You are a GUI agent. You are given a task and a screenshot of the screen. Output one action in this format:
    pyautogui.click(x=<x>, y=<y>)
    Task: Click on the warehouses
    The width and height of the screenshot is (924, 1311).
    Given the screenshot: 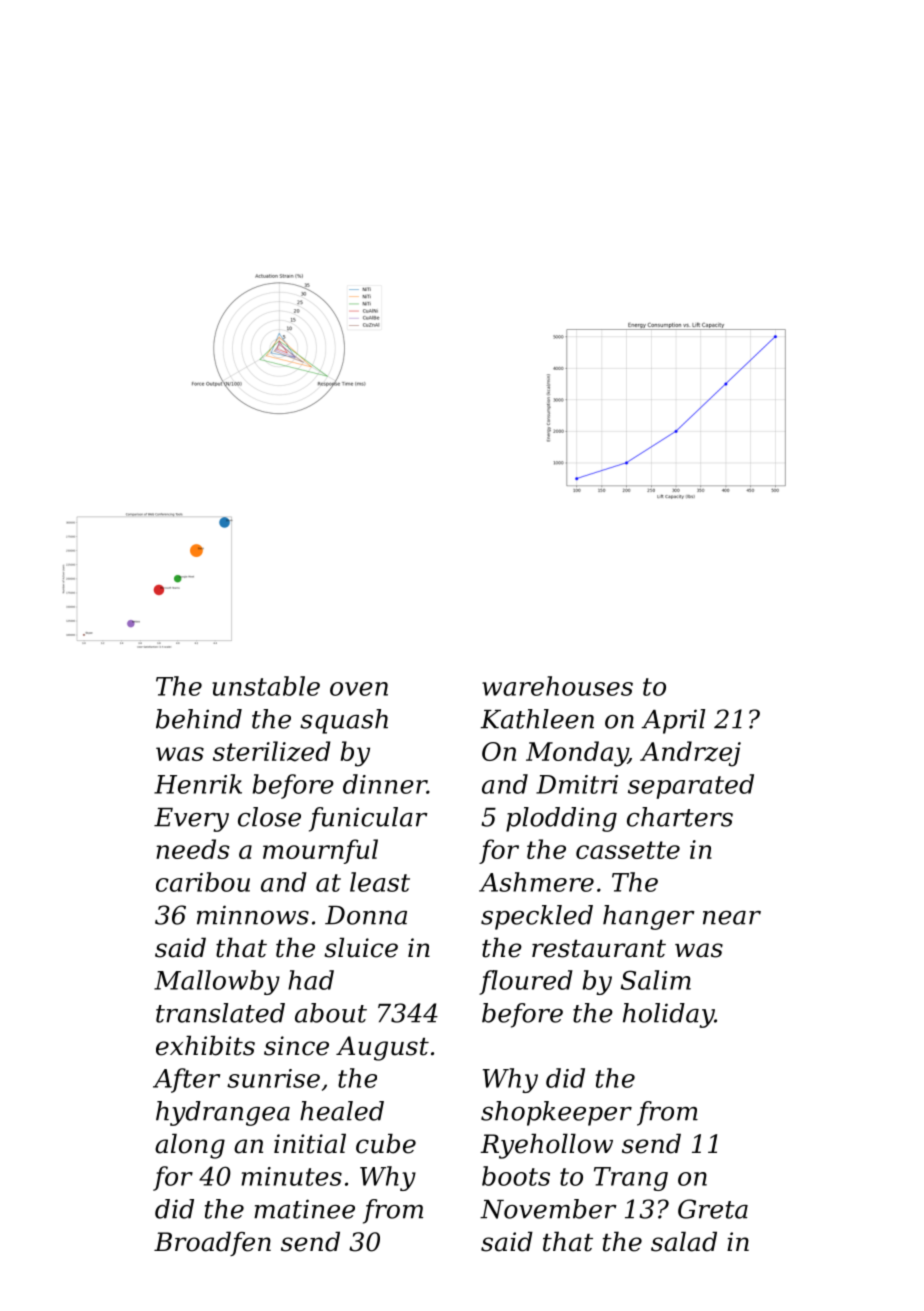 What is the action you would take?
    pyautogui.click(x=557, y=686)
